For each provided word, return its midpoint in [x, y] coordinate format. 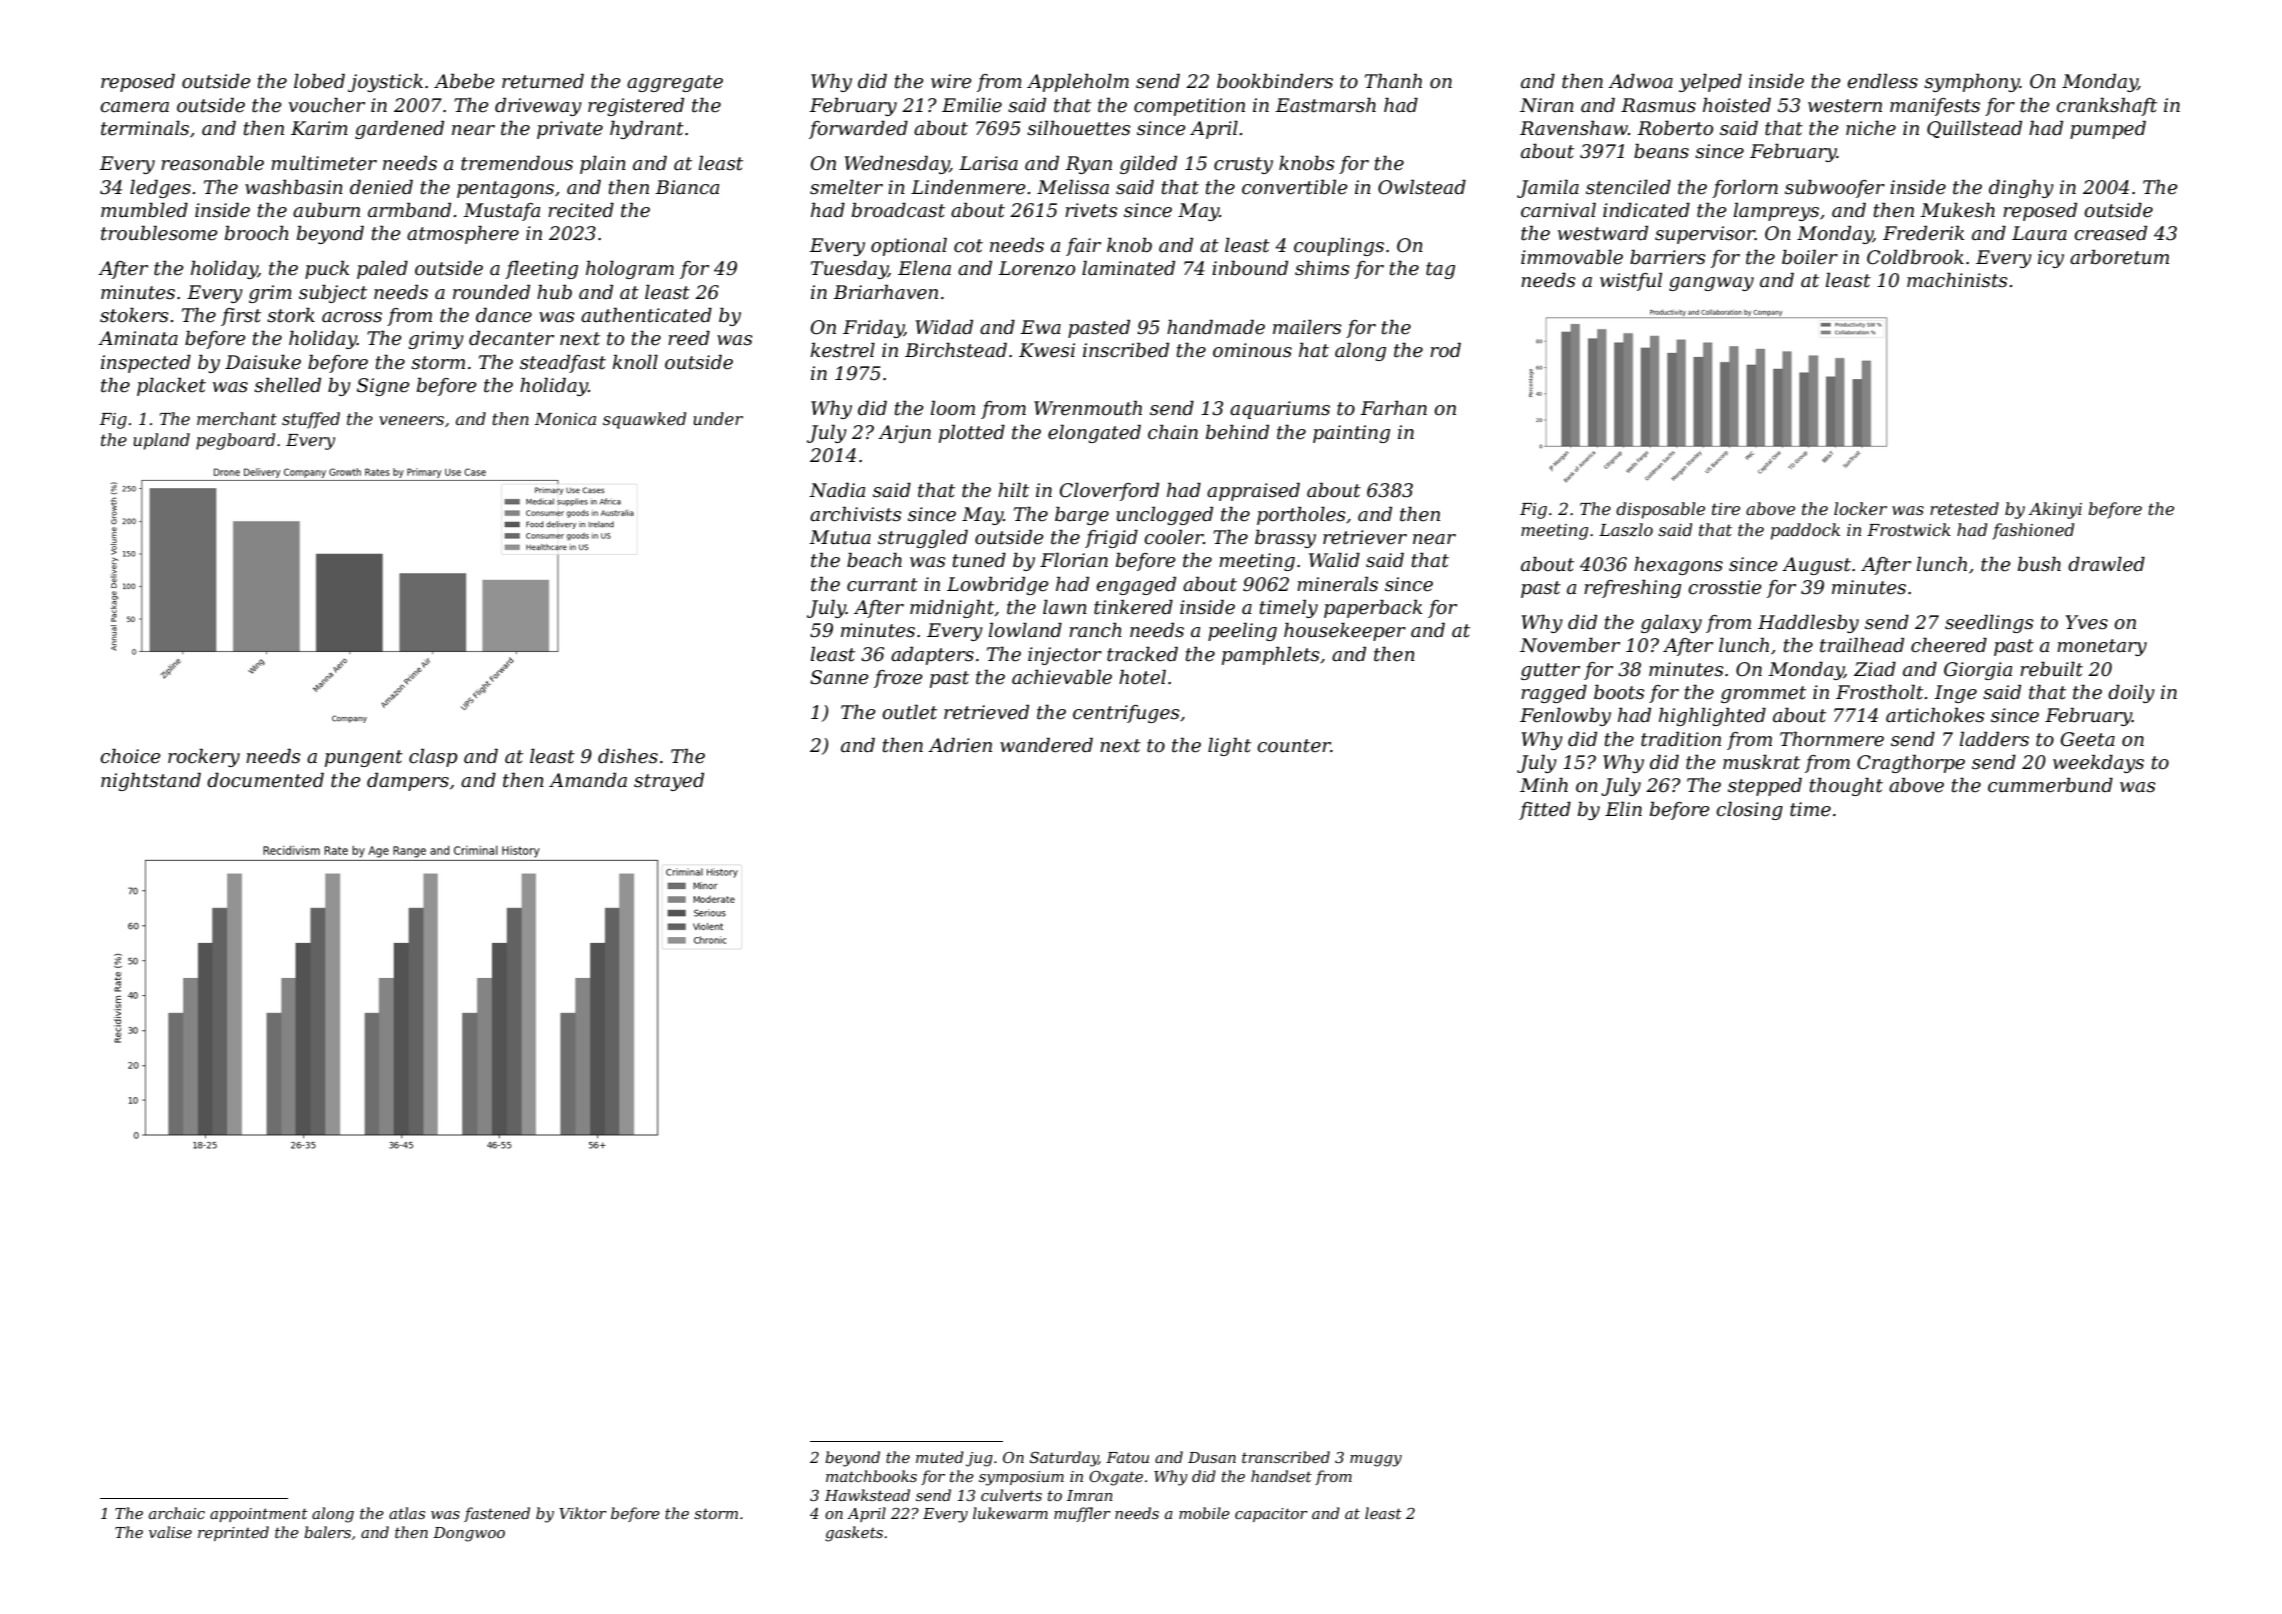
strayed [669, 782]
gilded [1148, 165]
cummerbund [2050, 785]
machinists [1957, 280]
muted [940, 1457]
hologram [630, 270]
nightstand [151, 782]
